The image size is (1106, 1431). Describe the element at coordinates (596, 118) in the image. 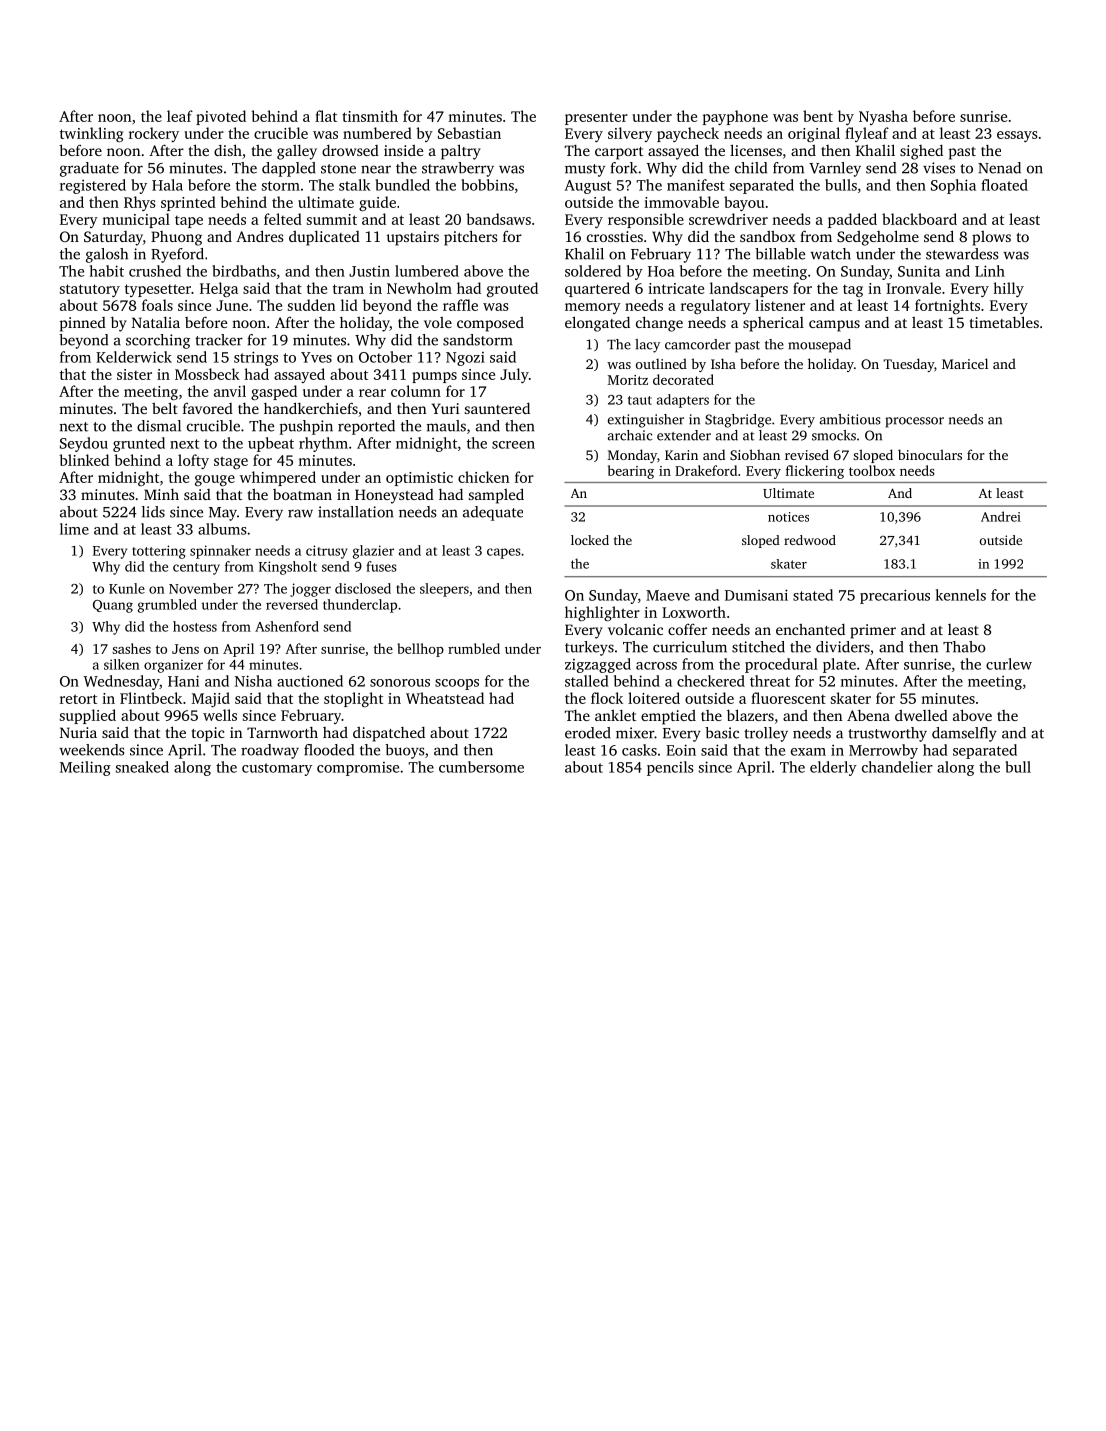

I see `presenter` at that location.
